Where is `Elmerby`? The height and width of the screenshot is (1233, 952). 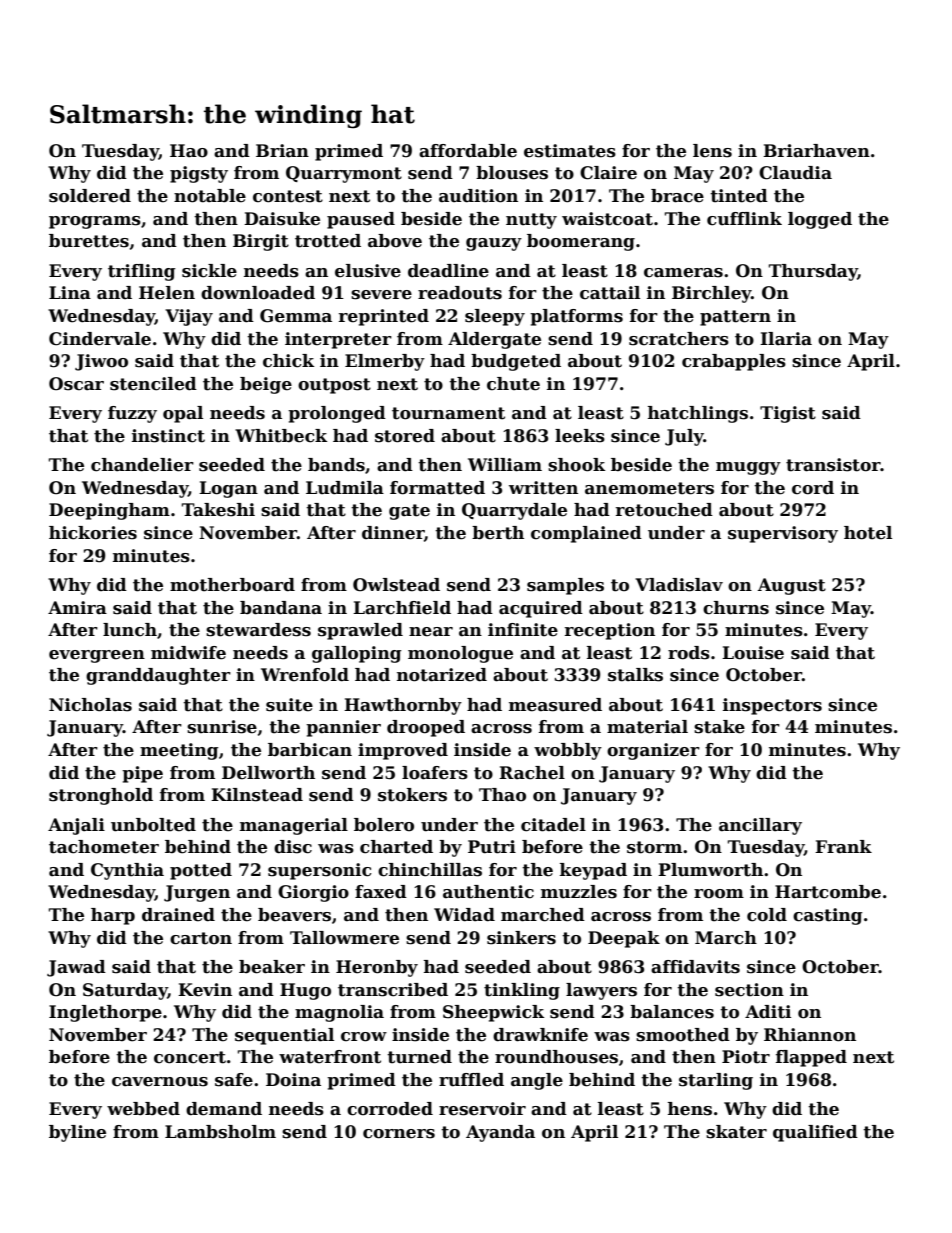
Elmerby is located at coordinates (385, 362).
